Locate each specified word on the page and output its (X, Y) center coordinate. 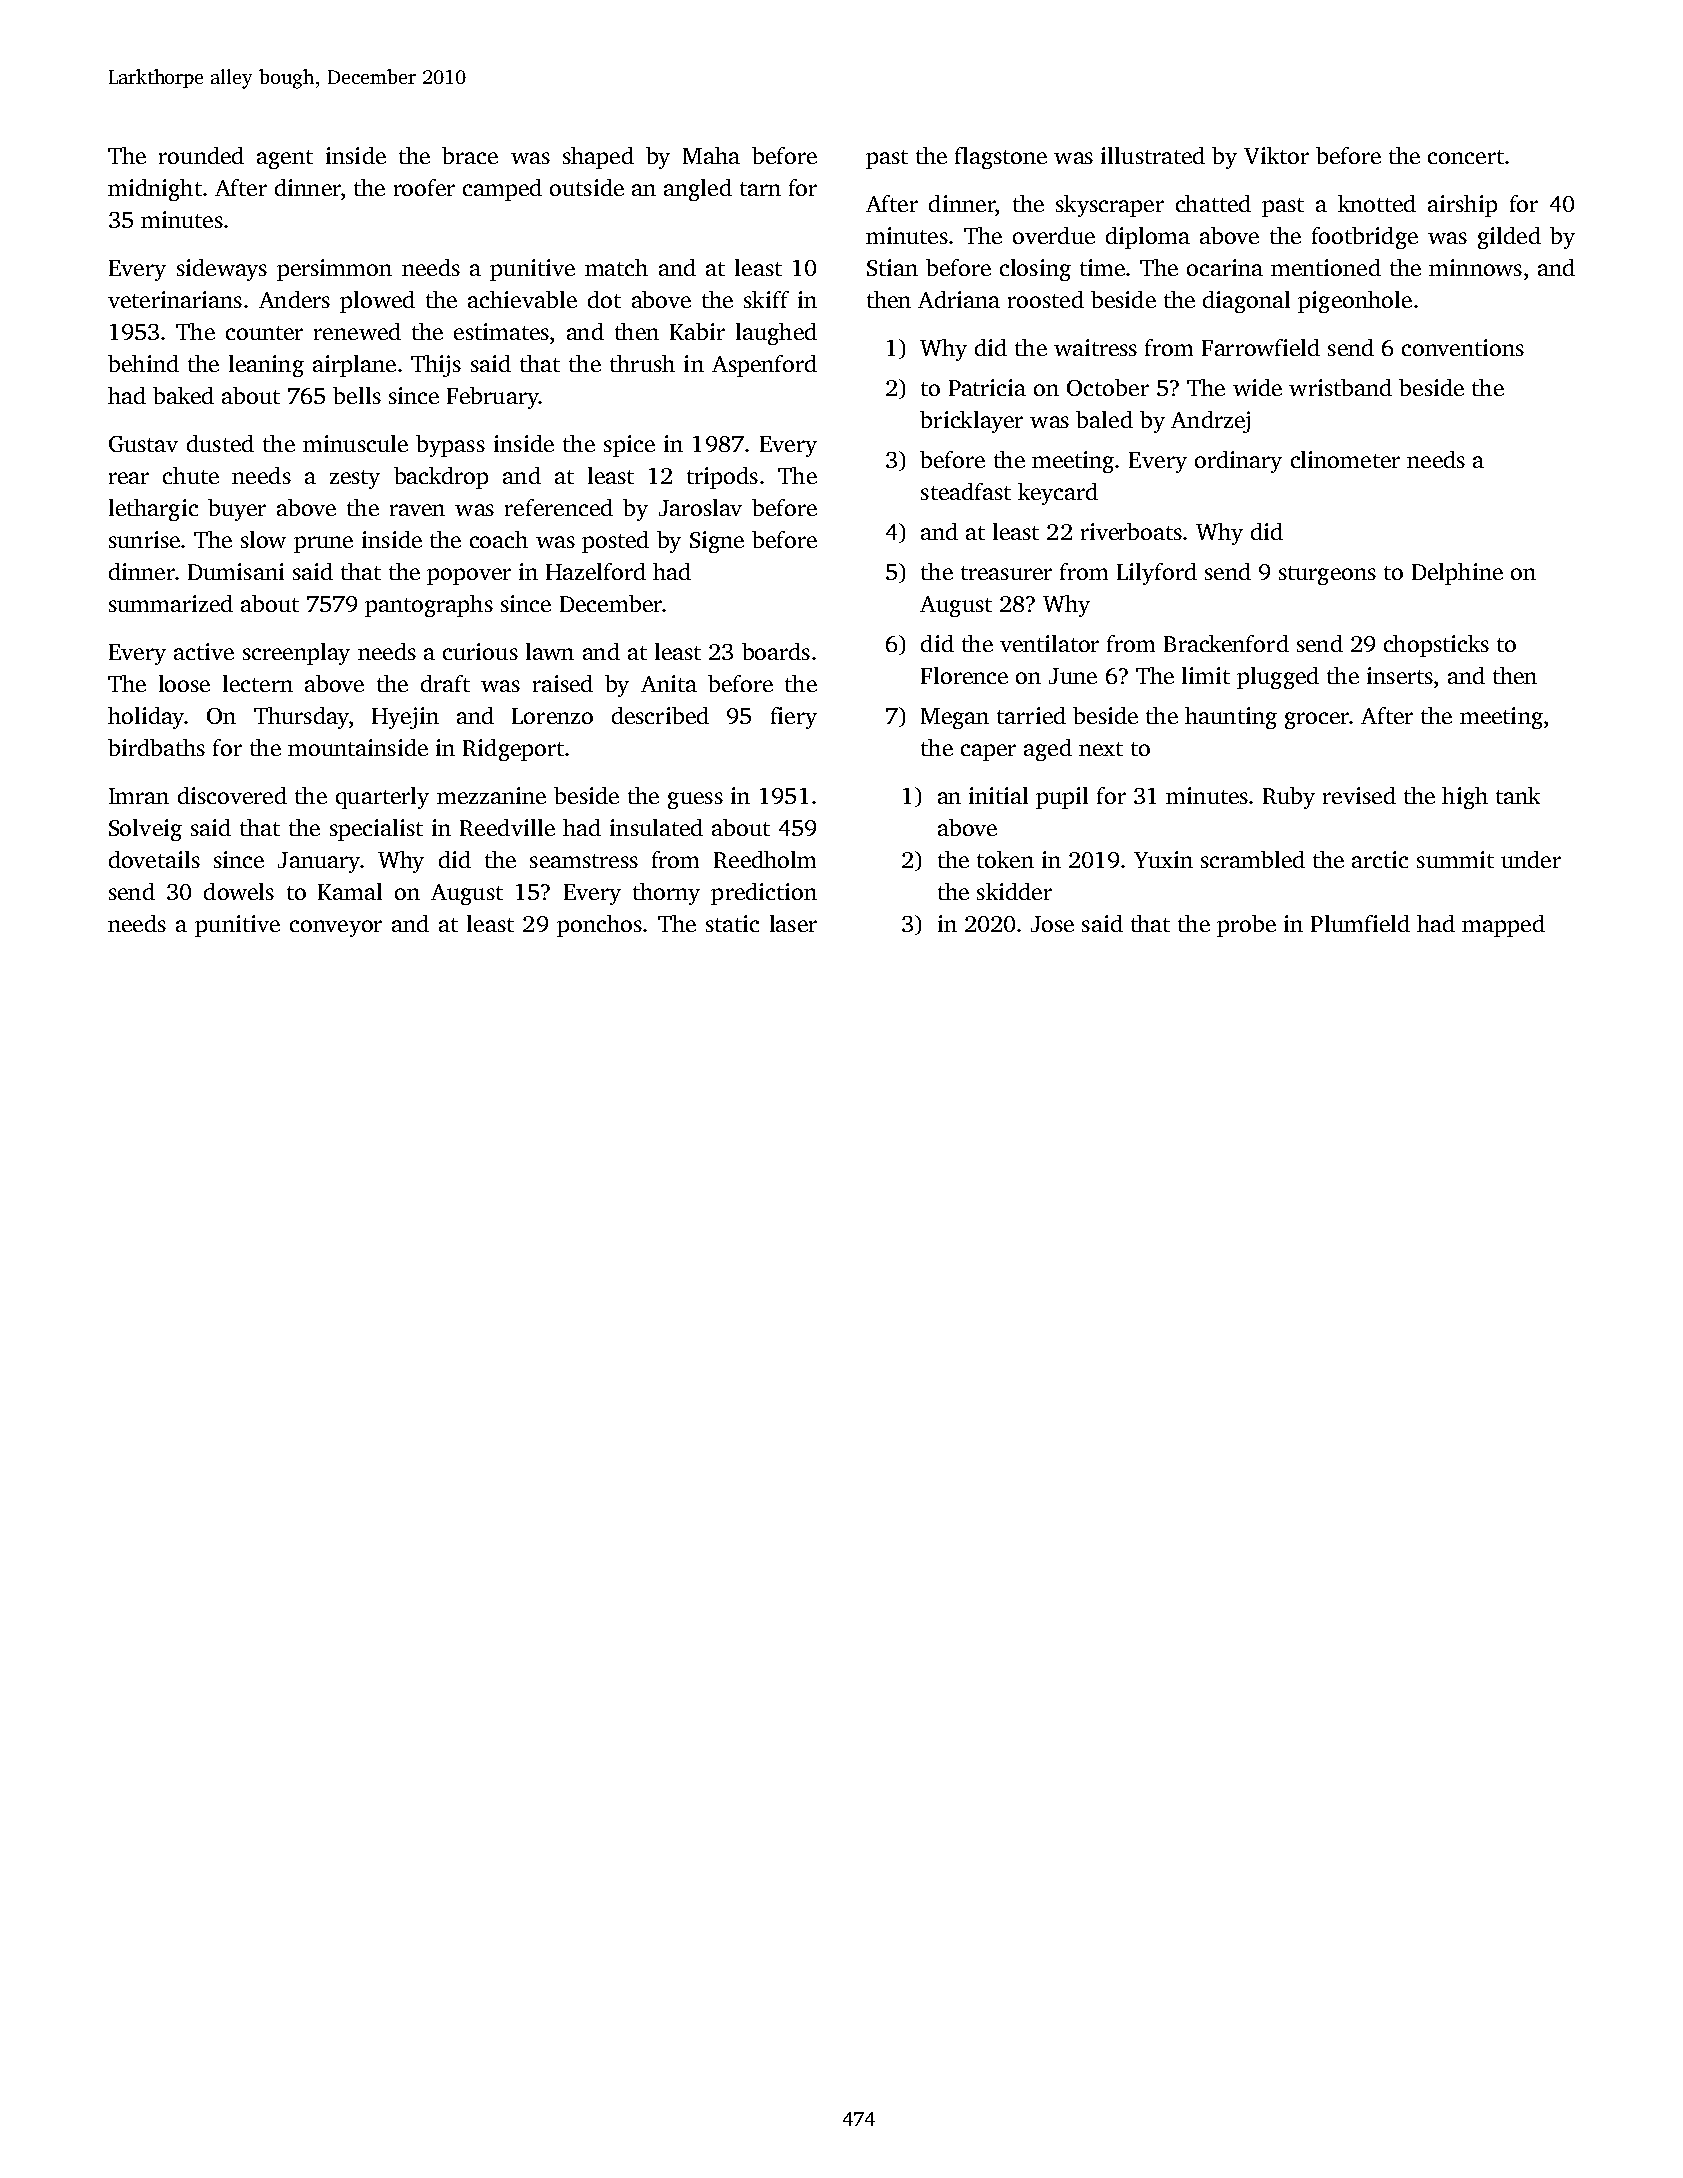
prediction (764, 894)
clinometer (1345, 459)
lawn (550, 651)
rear (129, 478)
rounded (201, 155)
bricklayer (971, 422)
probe (1246, 926)
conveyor (336, 928)
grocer (1317, 720)
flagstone (1001, 158)
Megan (955, 718)
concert (1466, 157)
